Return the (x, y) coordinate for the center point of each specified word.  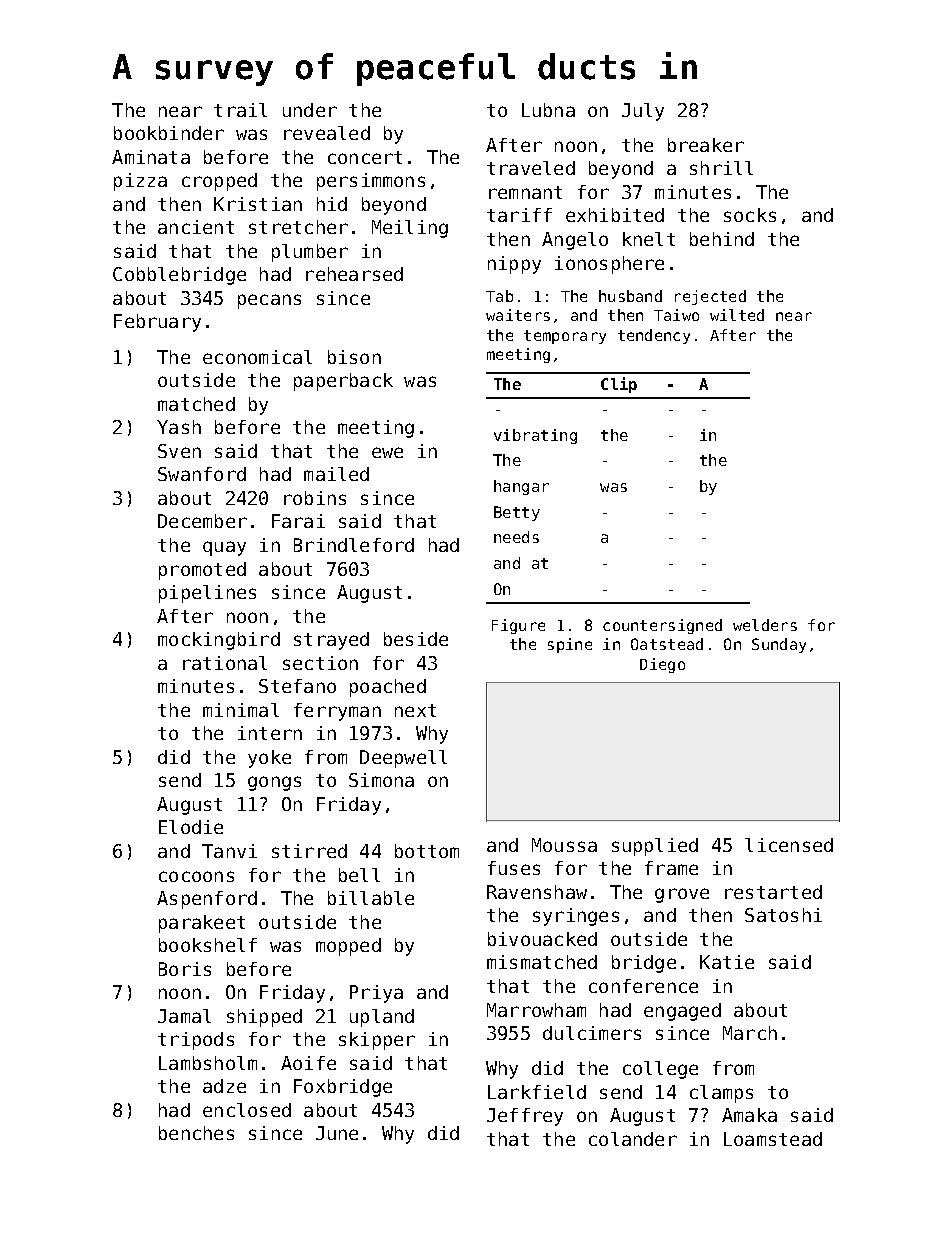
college (660, 1070)
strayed (331, 641)
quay (224, 548)
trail (240, 110)
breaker (706, 145)
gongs (274, 783)
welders (765, 625)
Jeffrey (525, 1117)
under (310, 110)
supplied (655, 847)
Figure (518, 626)
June (337, 1133)
